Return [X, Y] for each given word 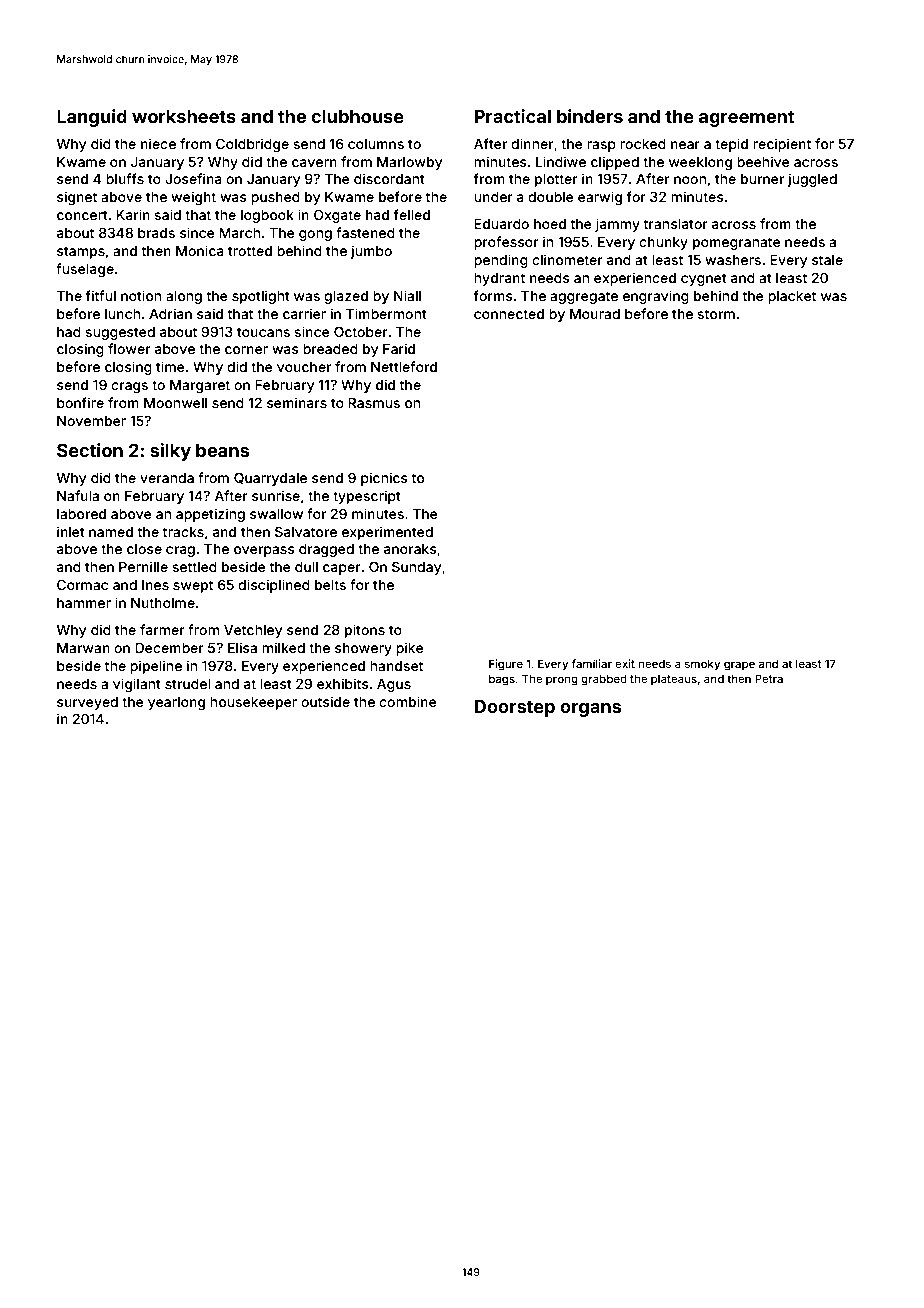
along [184, 297]
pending [501, 261]
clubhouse [357, 116]
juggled [812, 180]
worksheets [184, 116]
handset [396, 666]
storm [716, 314]
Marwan [83, 648]
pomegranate [737, 243]
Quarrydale [270, 479]
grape [739, 666]
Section [90, 450]
